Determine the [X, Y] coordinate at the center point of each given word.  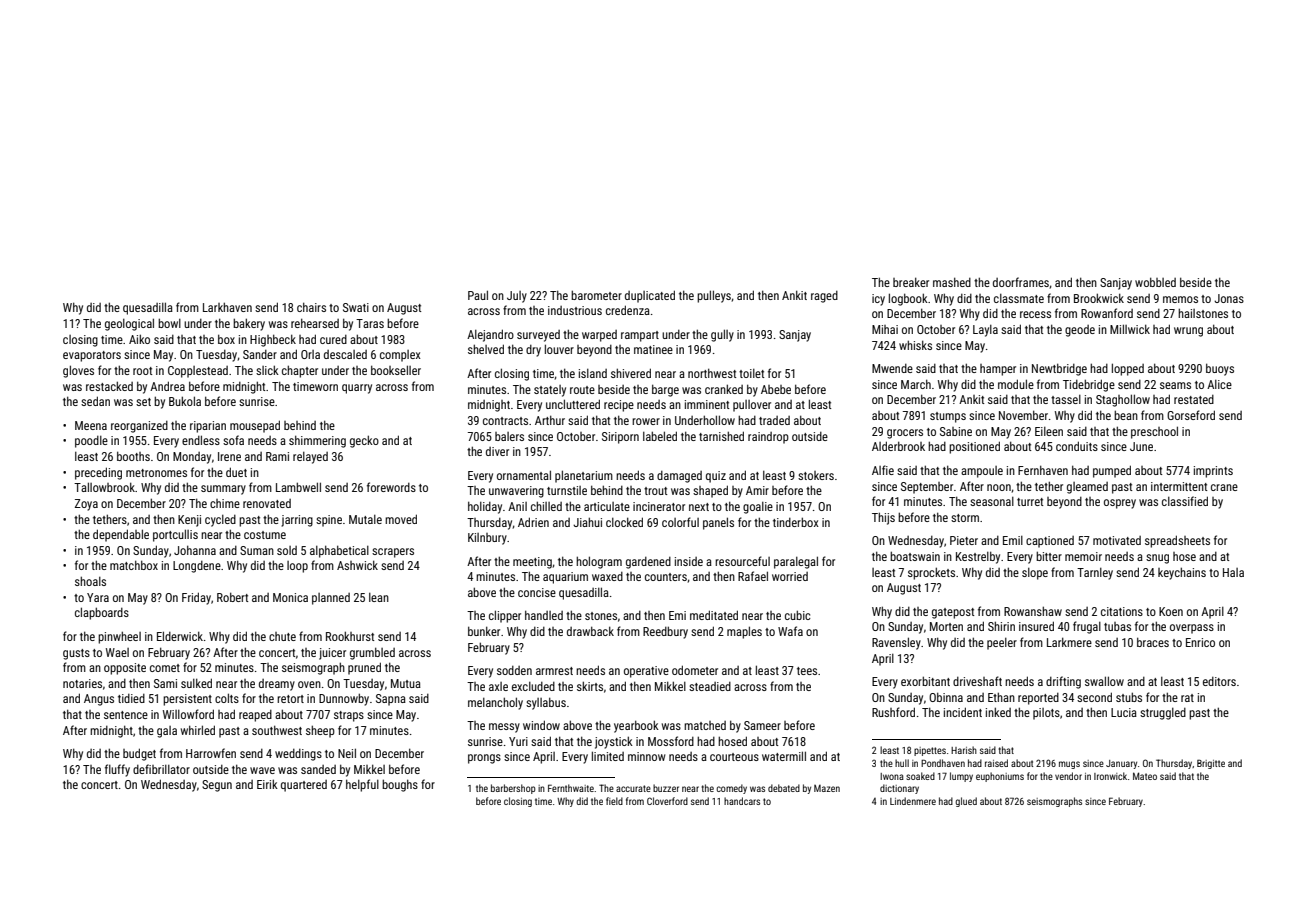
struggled [1163, 714]
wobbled [1155, 282]
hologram [599, 562]
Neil [347, 753]
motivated [1117, 540]
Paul [478, 295]
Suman [257, 550]
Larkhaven [227, 307]
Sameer [762, 725]
